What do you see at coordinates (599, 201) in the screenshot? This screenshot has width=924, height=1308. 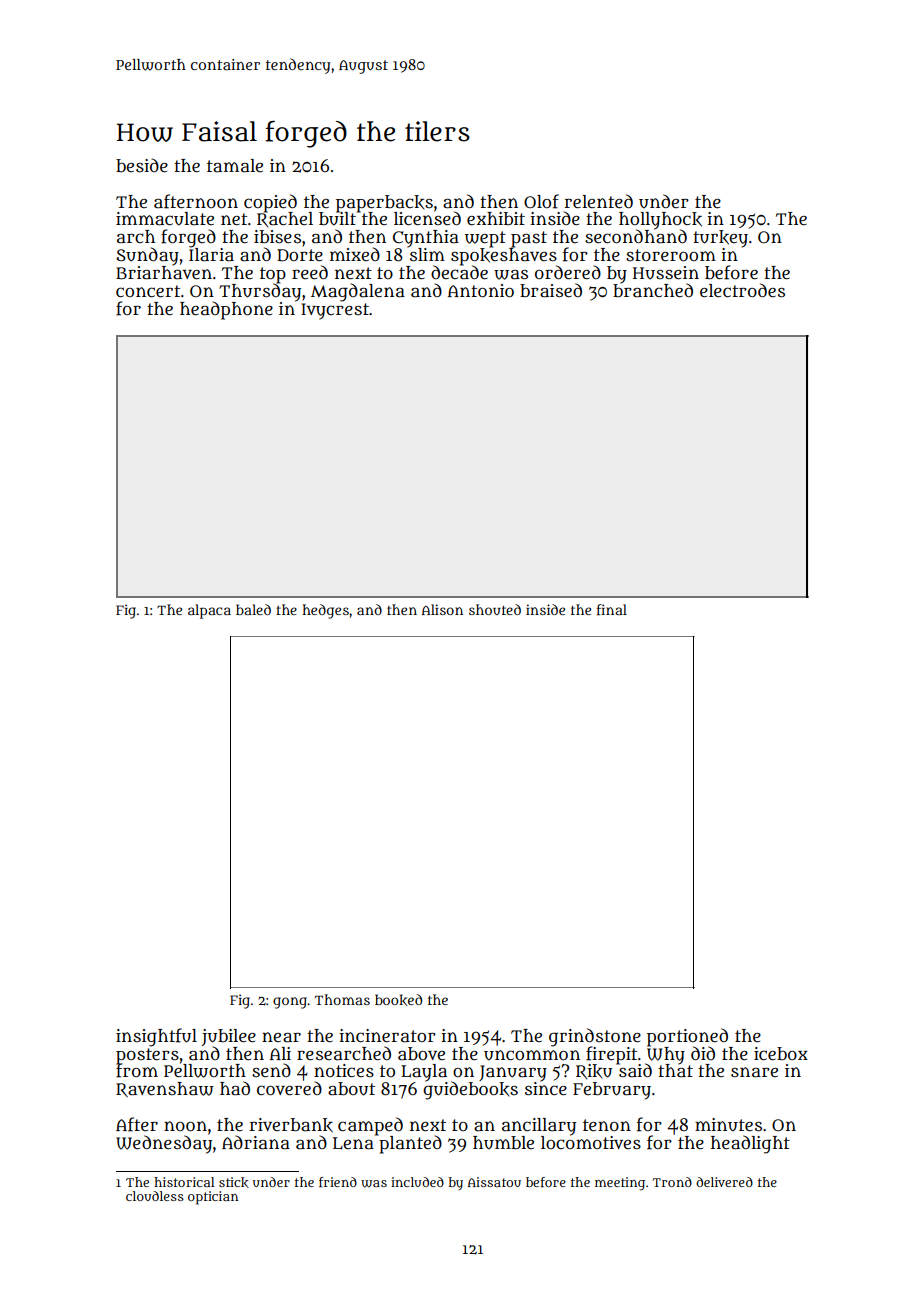 I see `relented` at bounding box center [599, 201].
